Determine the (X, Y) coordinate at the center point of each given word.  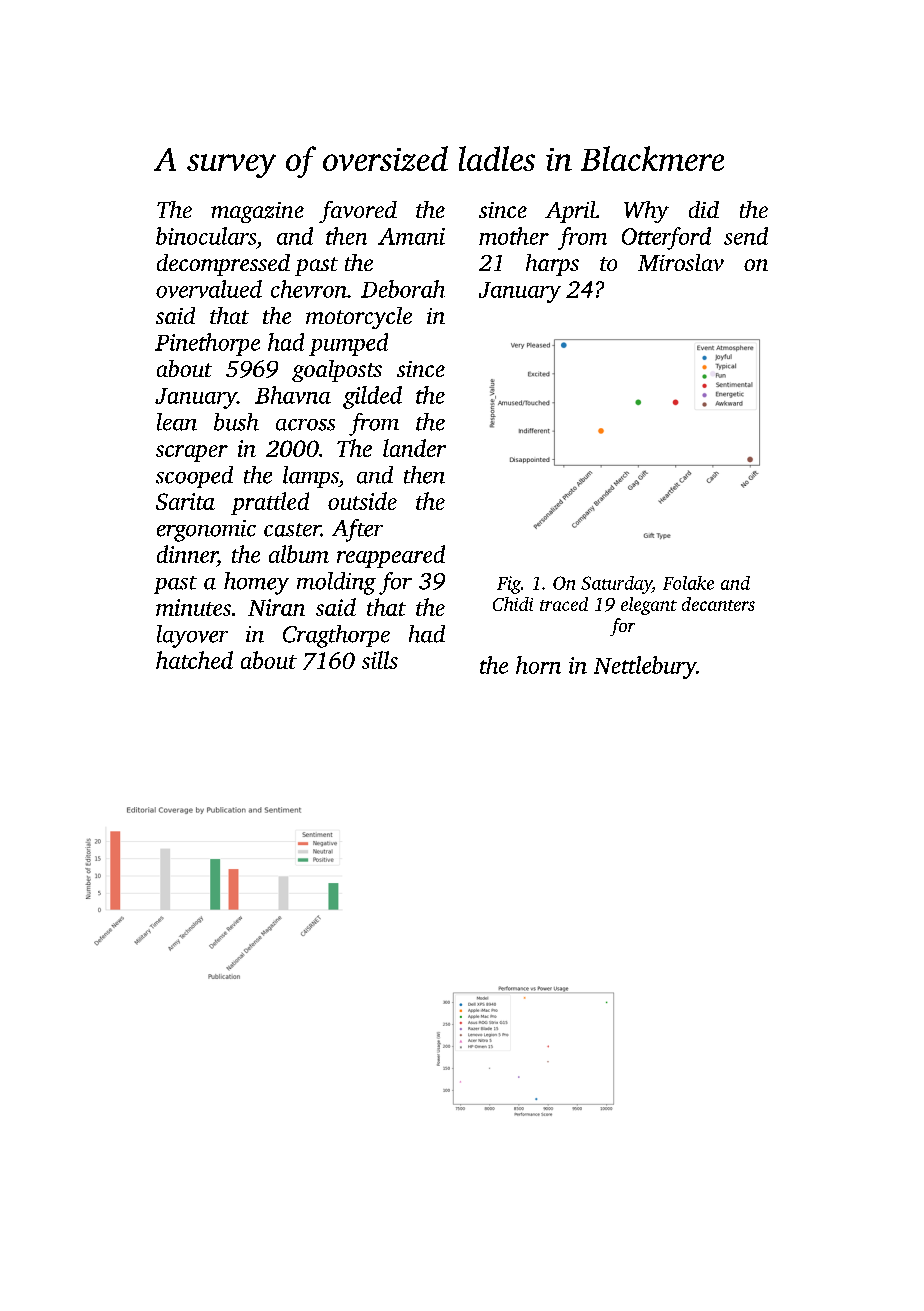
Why (646, 212)
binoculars (206, 236)
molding (336, 583)
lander (414, 448)
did (704, 209)
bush (236, 422)
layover (192, 636)
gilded (372, 397)
